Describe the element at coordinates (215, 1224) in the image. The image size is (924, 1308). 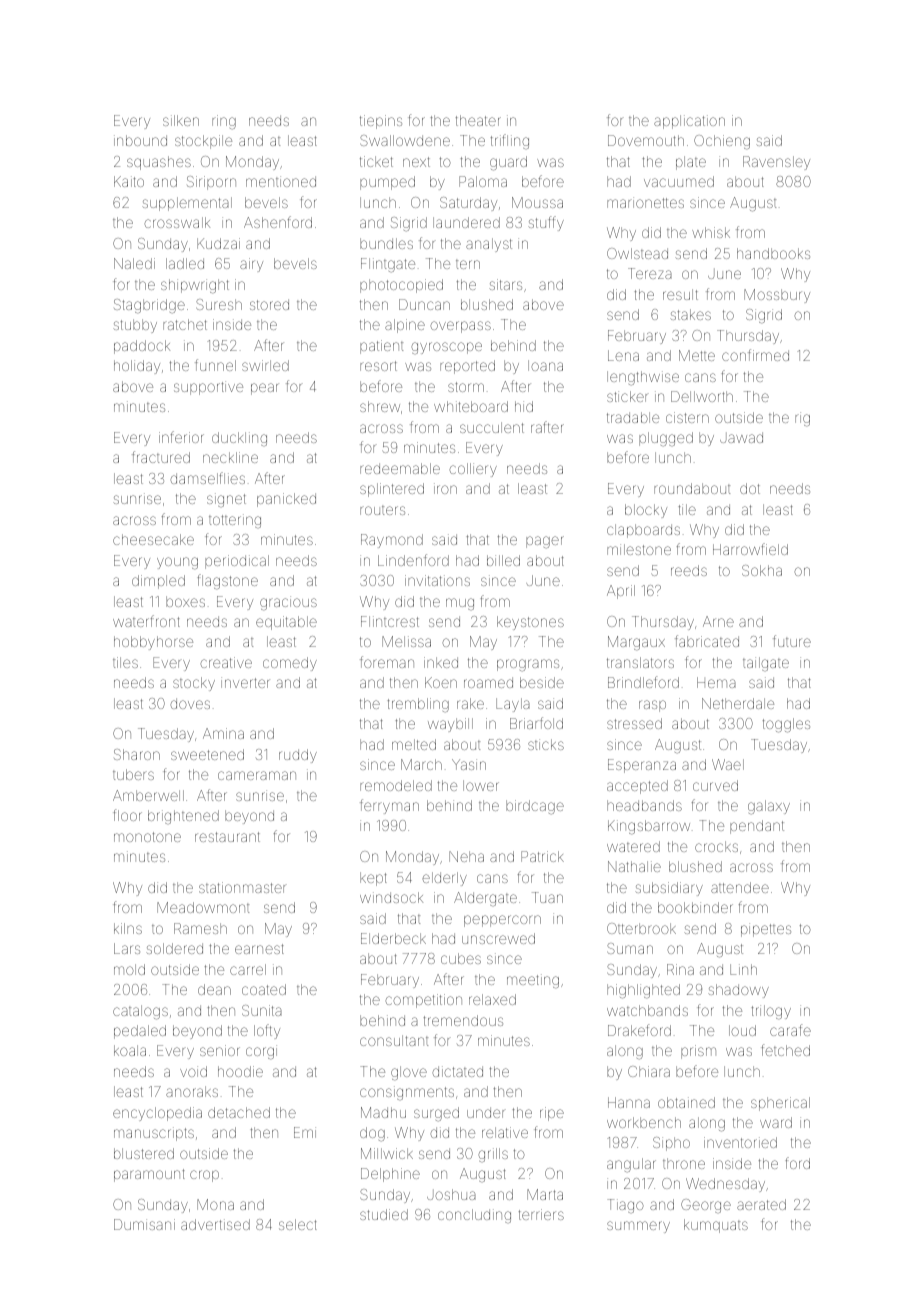
I see `advertised` at that location.
